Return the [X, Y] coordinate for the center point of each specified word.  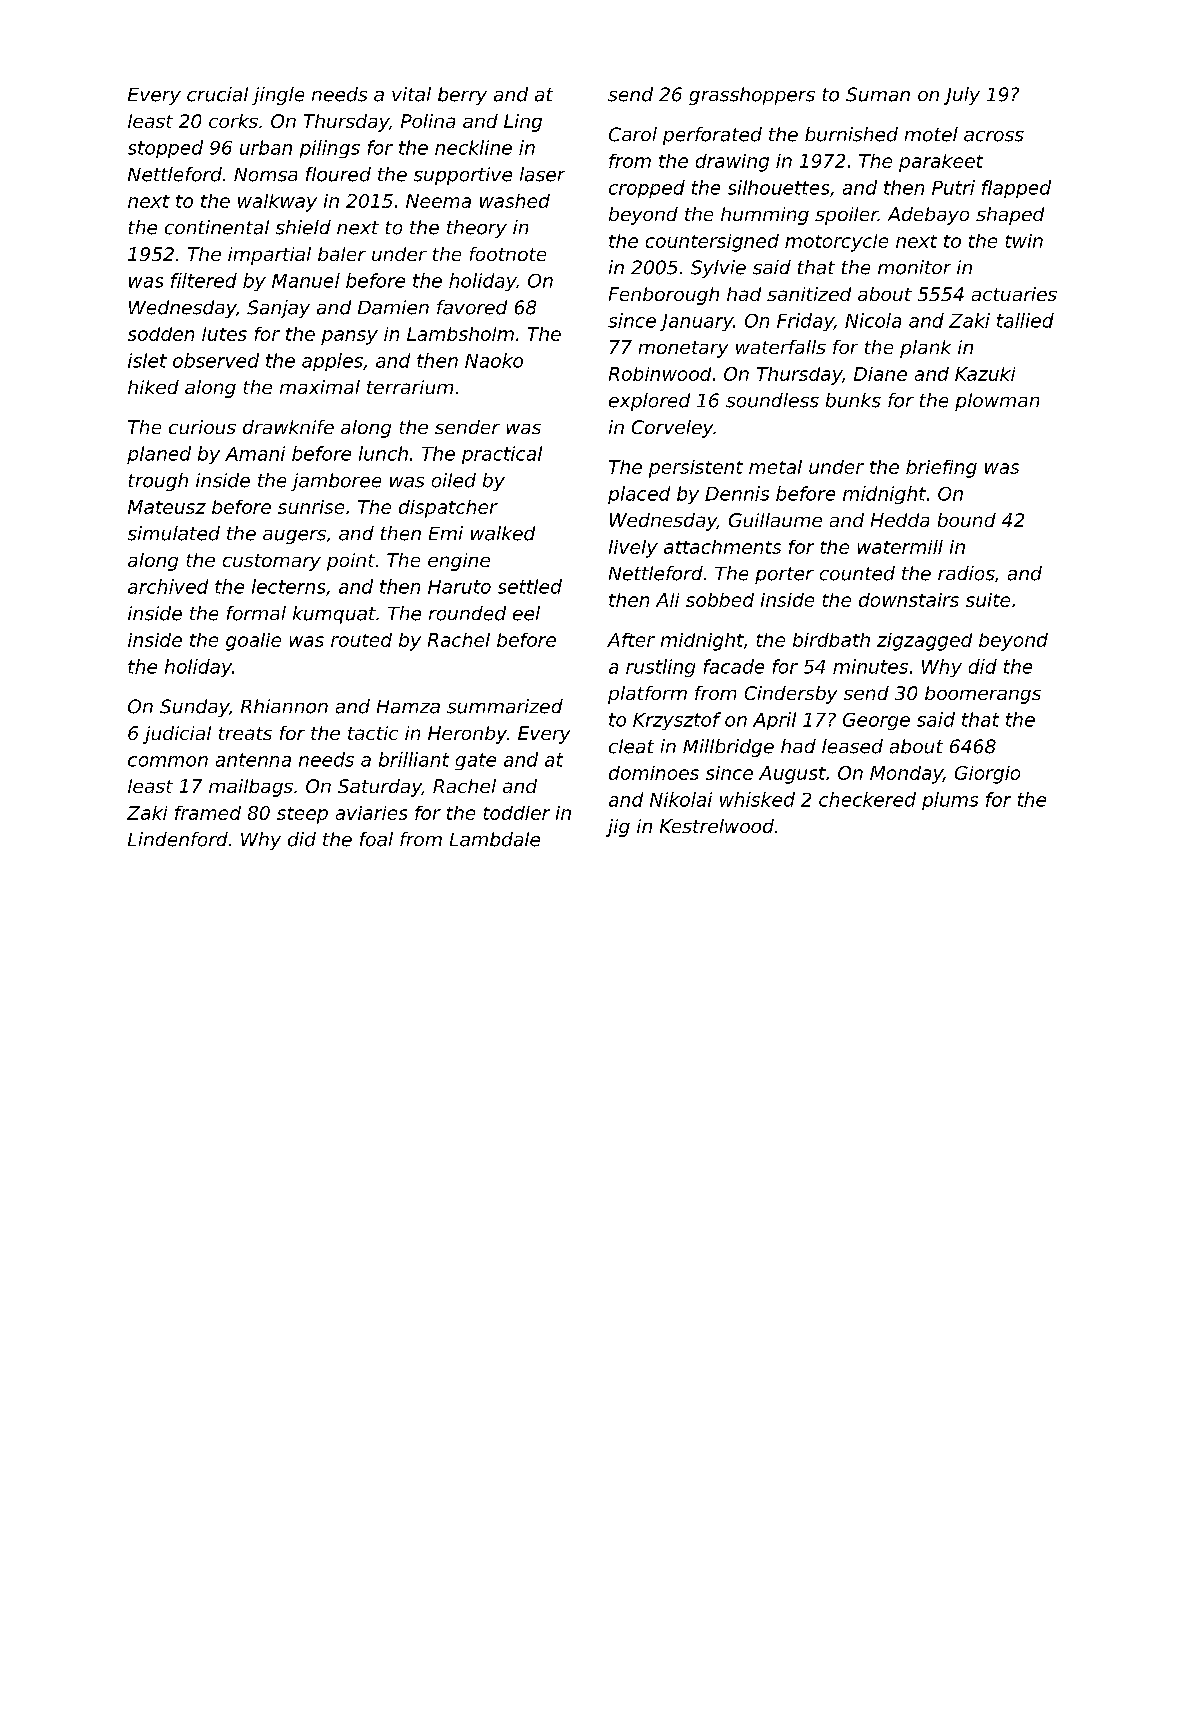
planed [159, 455]
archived [168, 586]
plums [950, 801]
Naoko [494, 360]
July [962, 96]
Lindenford [178, 839]
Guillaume [775, 520]
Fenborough [664, 296]
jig [618, 828]
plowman [997, 402]
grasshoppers [752, 96]
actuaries [1014, 294]
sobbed [720, 600]
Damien [393, 307]
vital [411, 94]
